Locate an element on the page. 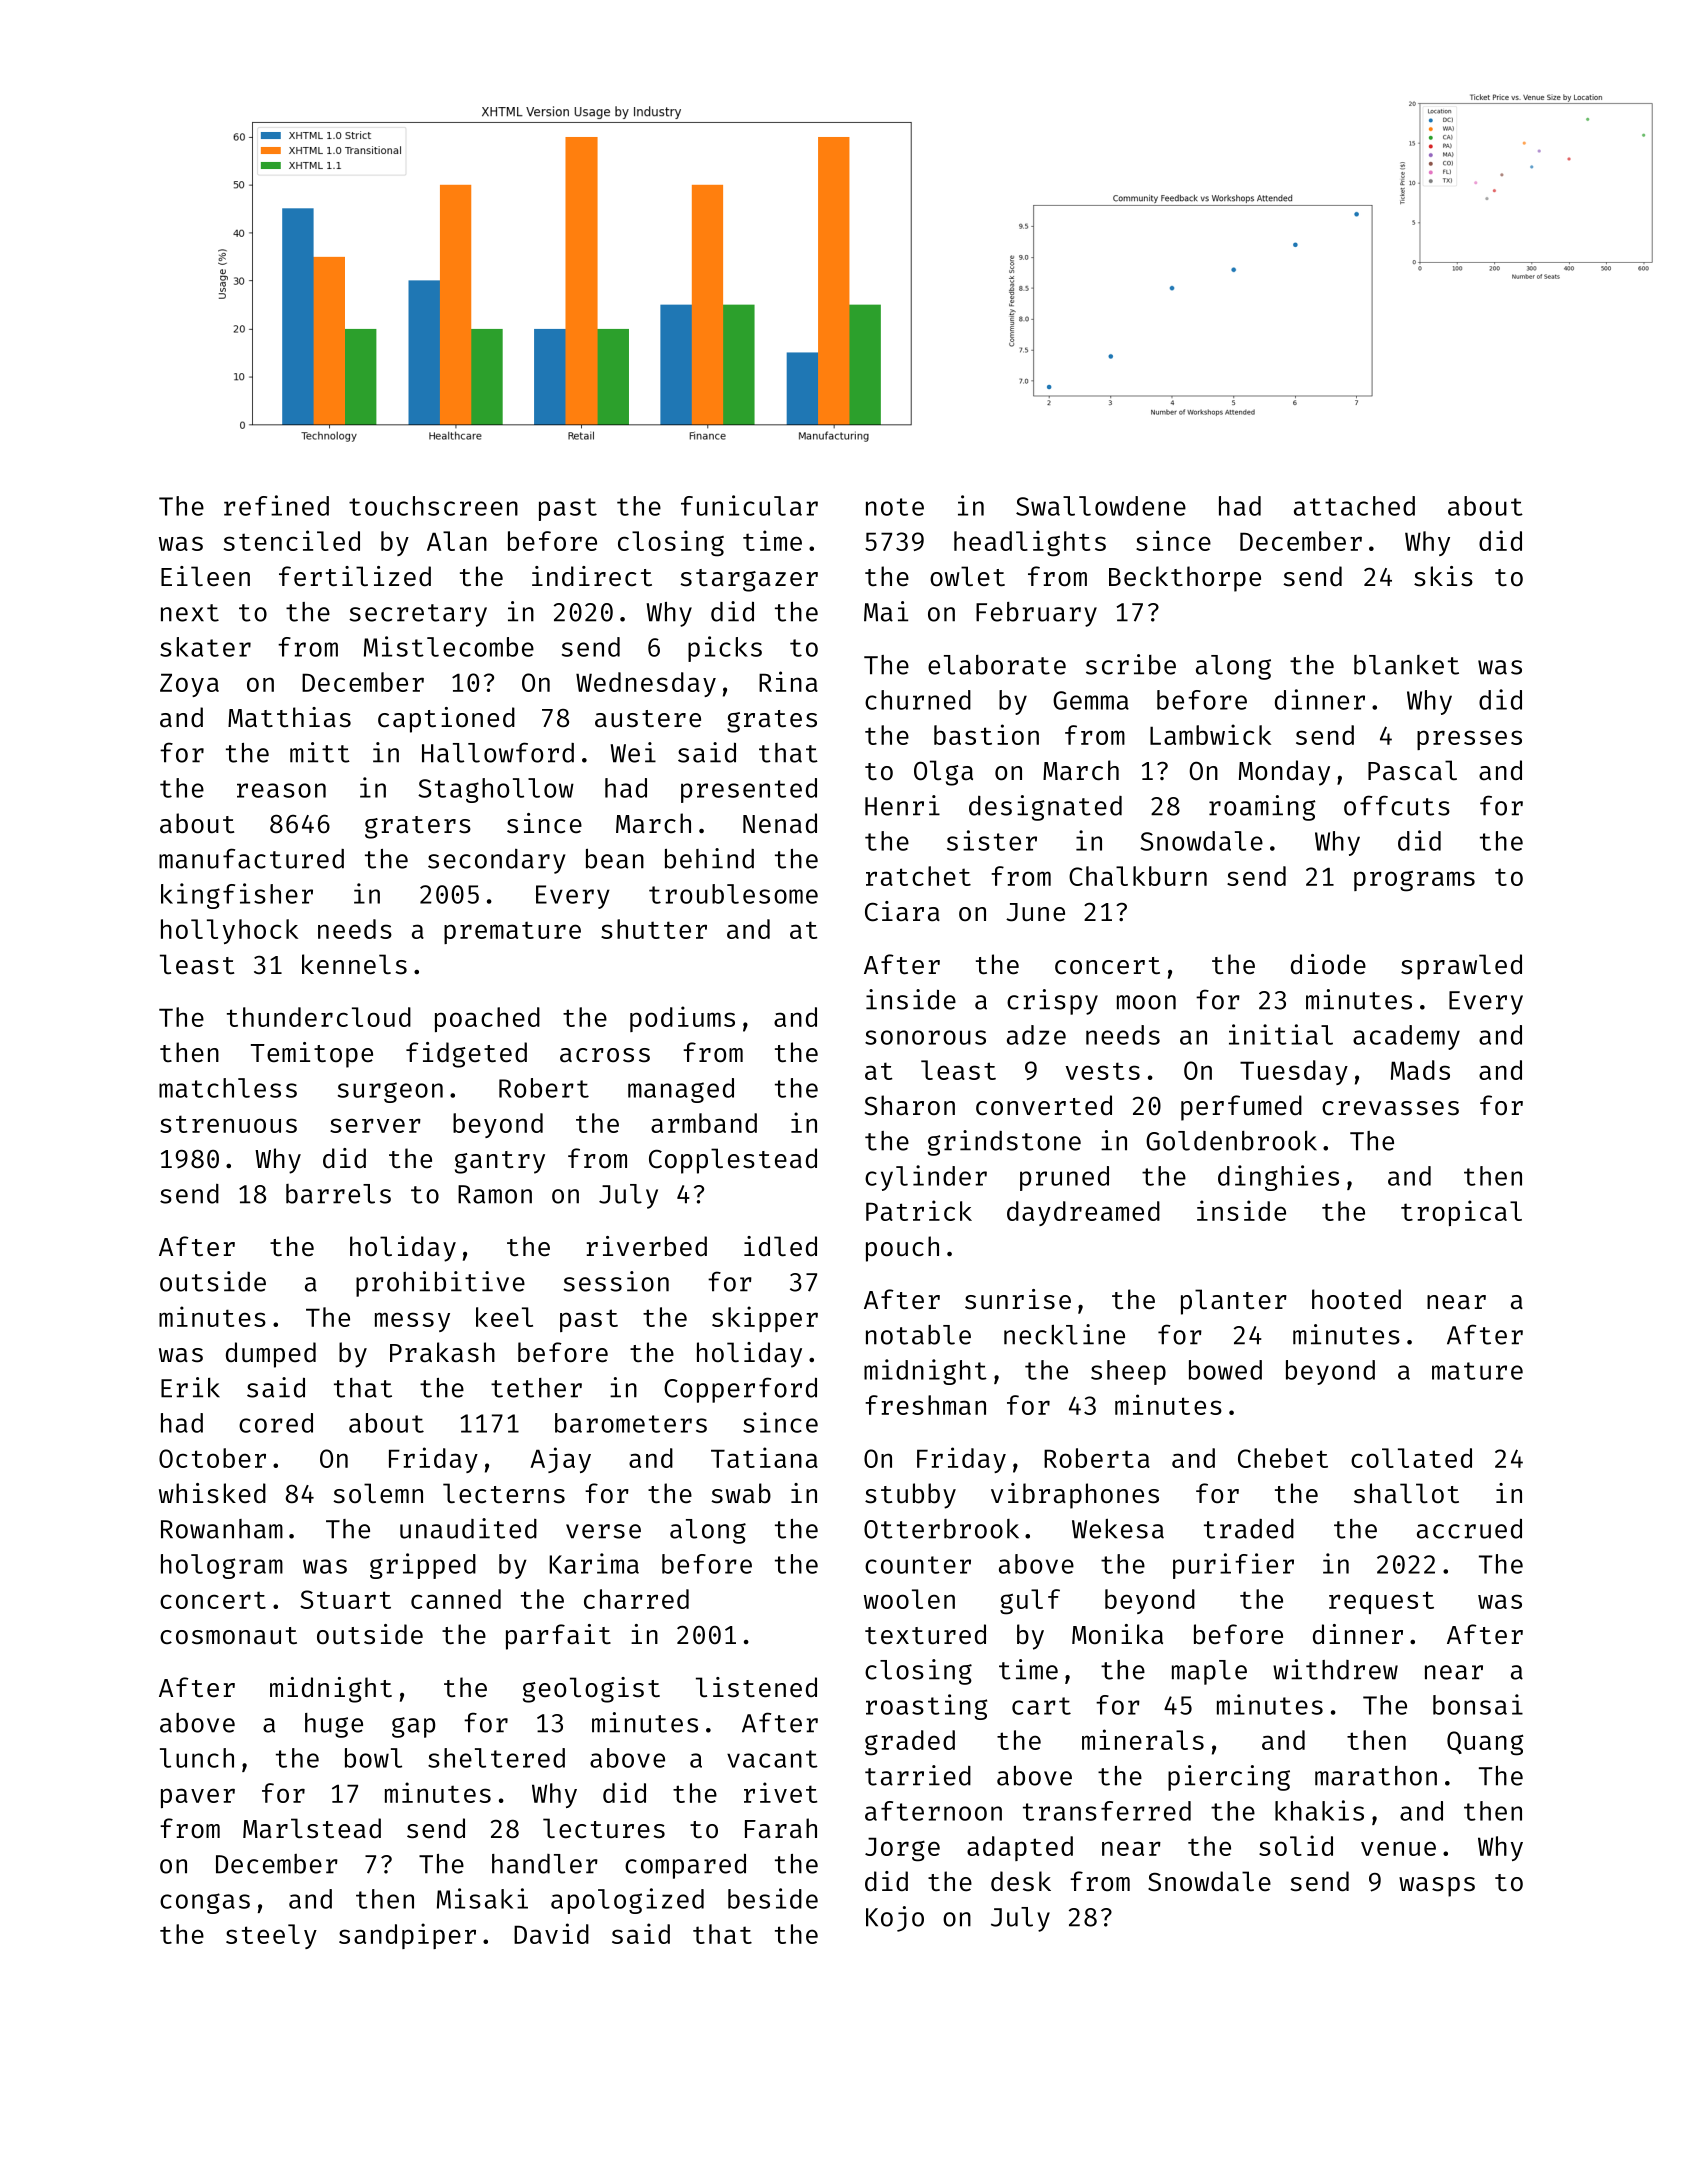 Image resolution: width=1683 pixels, height=2178 pixels. Kojo is located at coordinates (895, 1919).
